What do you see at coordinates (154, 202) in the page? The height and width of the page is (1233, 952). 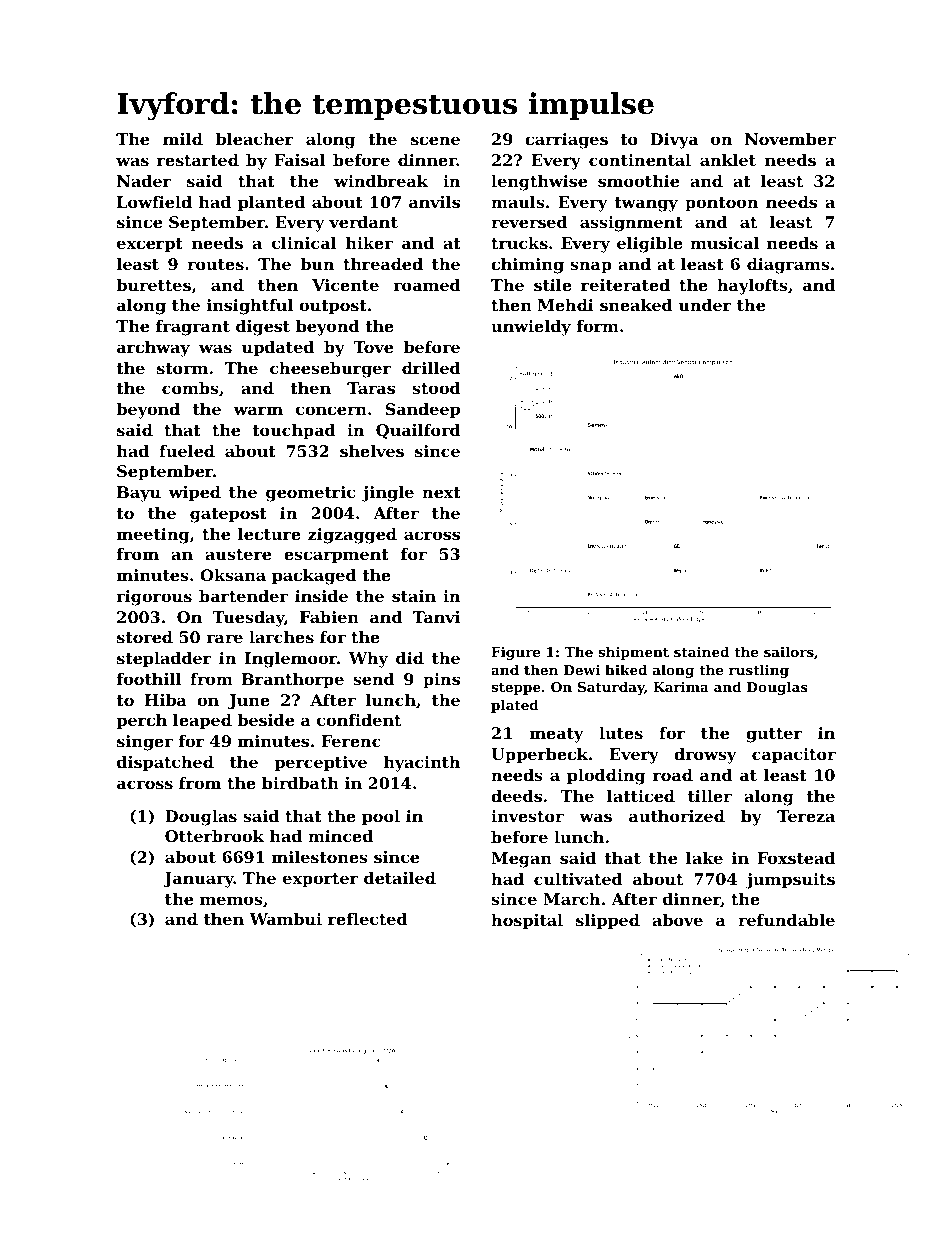 I see `Lowfield` at bounding box center [154, 202].
